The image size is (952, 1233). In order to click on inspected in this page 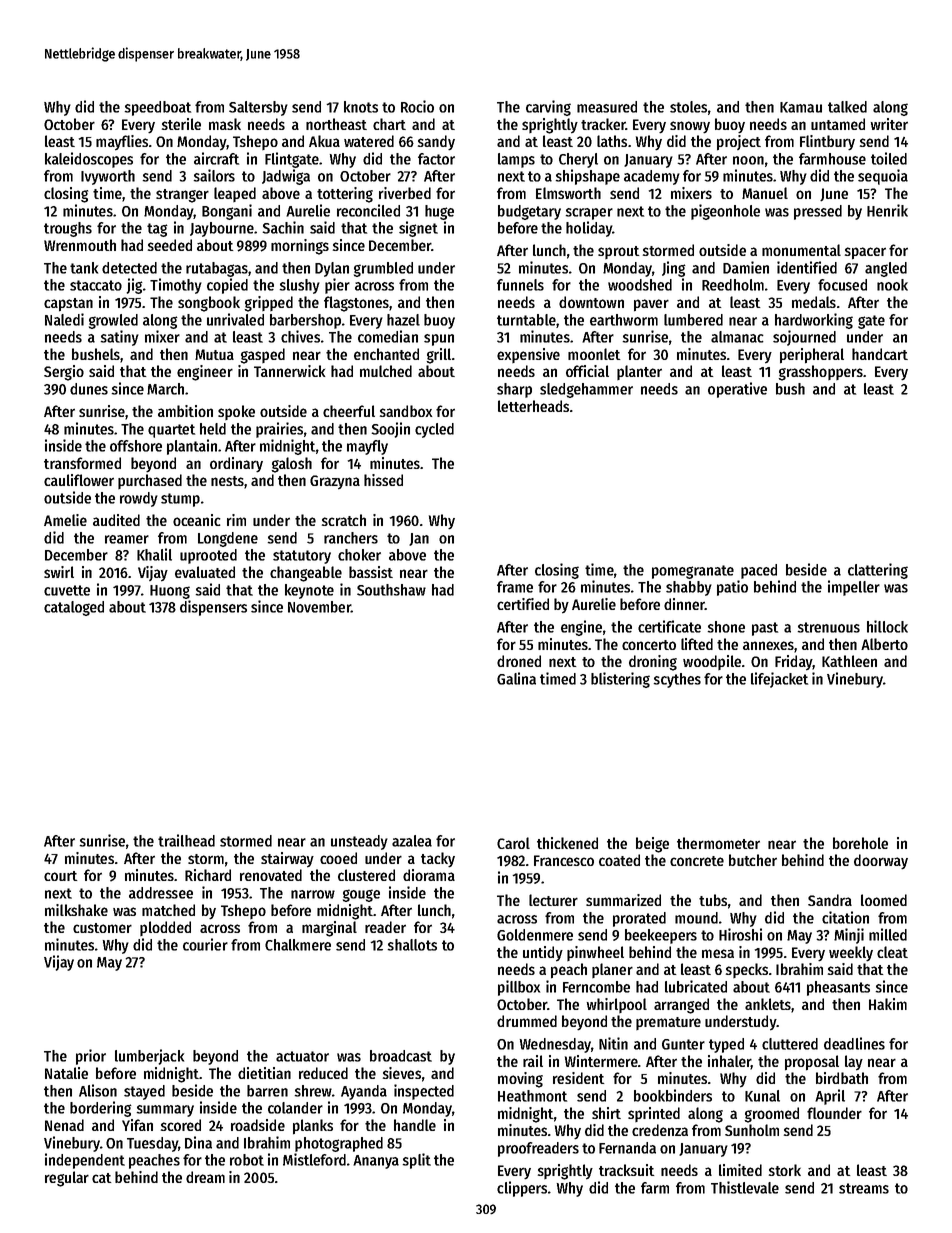, I will do `click(424, 1092)`.
